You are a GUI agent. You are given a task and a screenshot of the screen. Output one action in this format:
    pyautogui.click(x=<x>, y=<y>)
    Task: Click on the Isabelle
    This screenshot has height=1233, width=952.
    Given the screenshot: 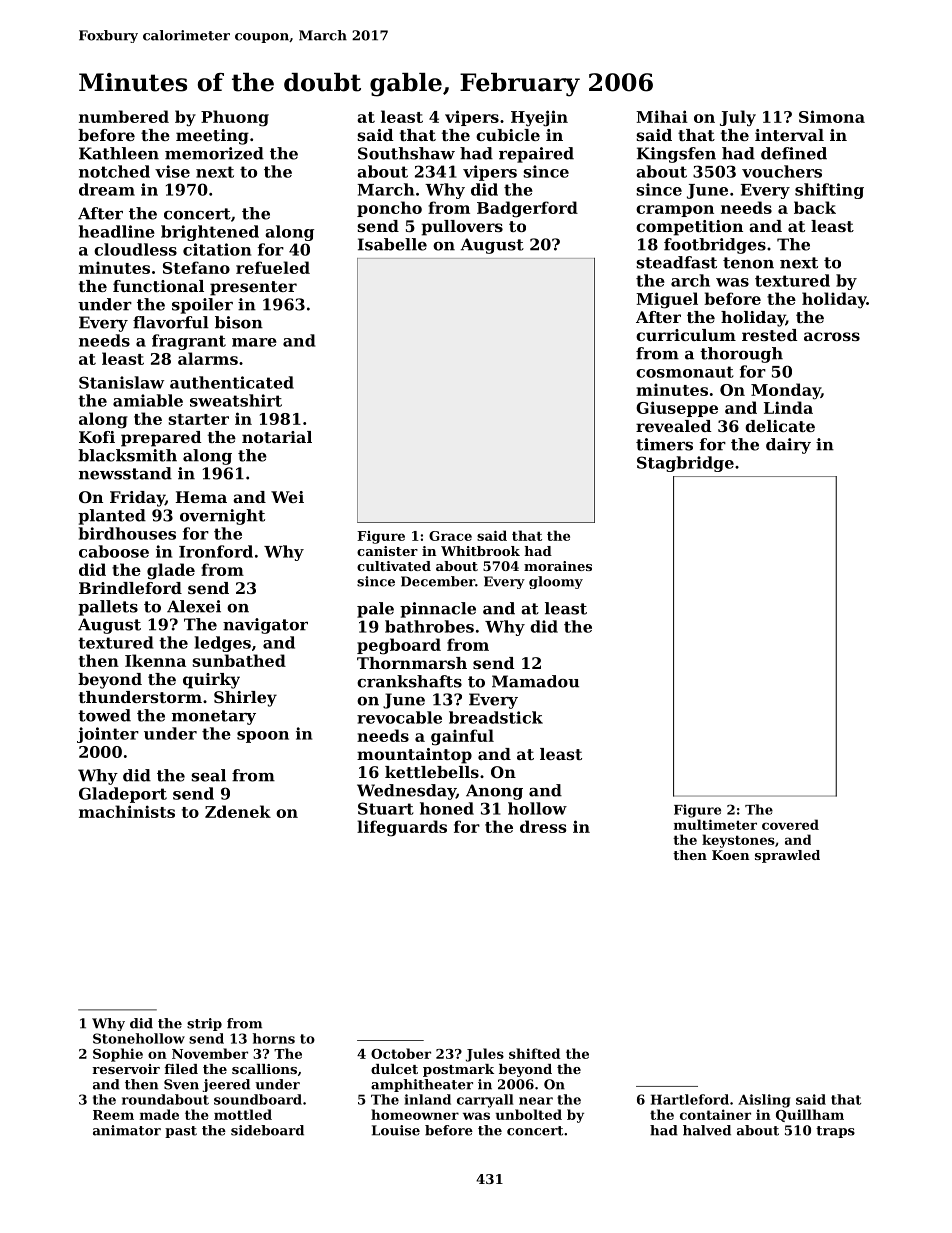 What is the action you would take?
    pyautogui.click(x=392, y=244)
